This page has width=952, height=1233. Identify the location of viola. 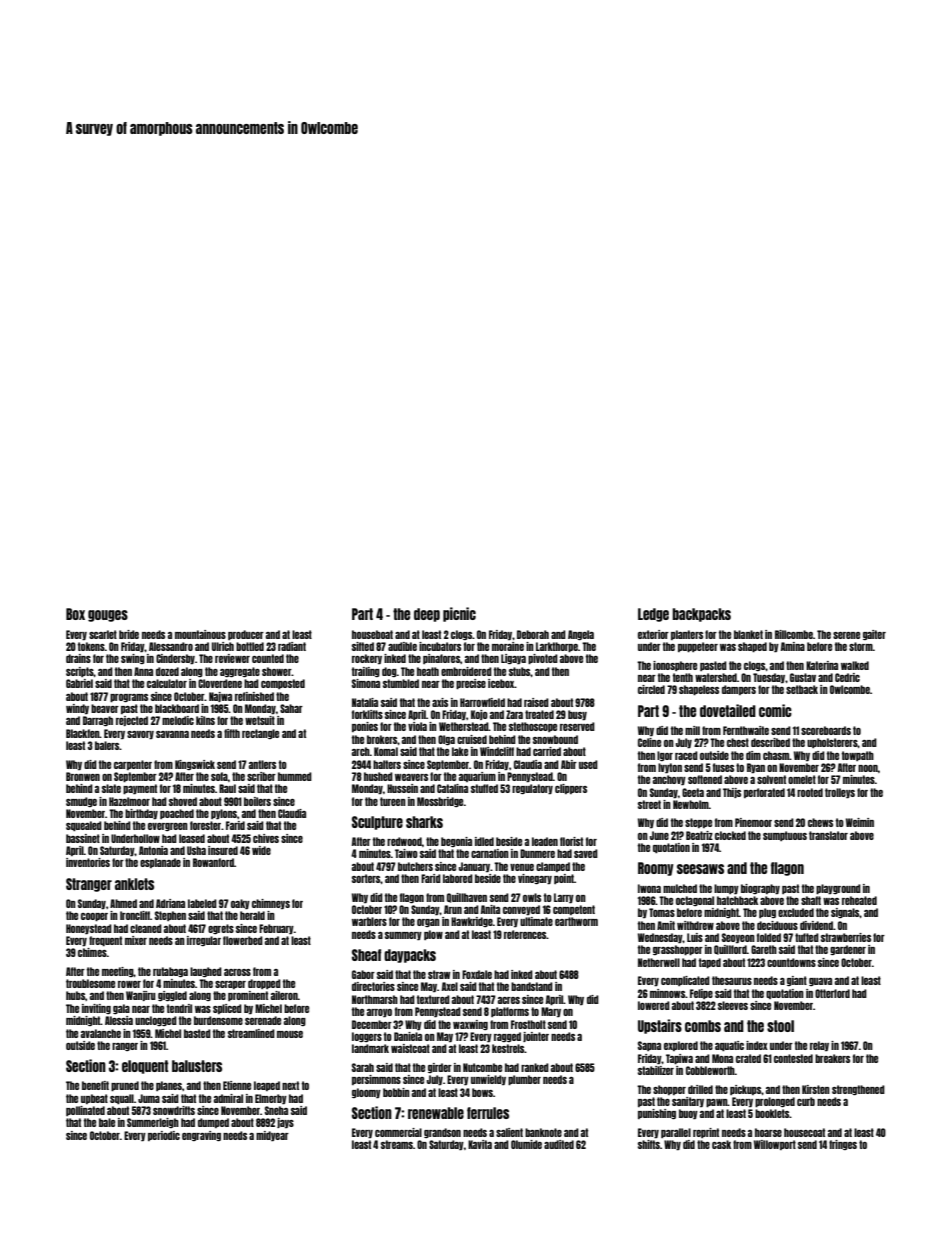
(417, 726).
